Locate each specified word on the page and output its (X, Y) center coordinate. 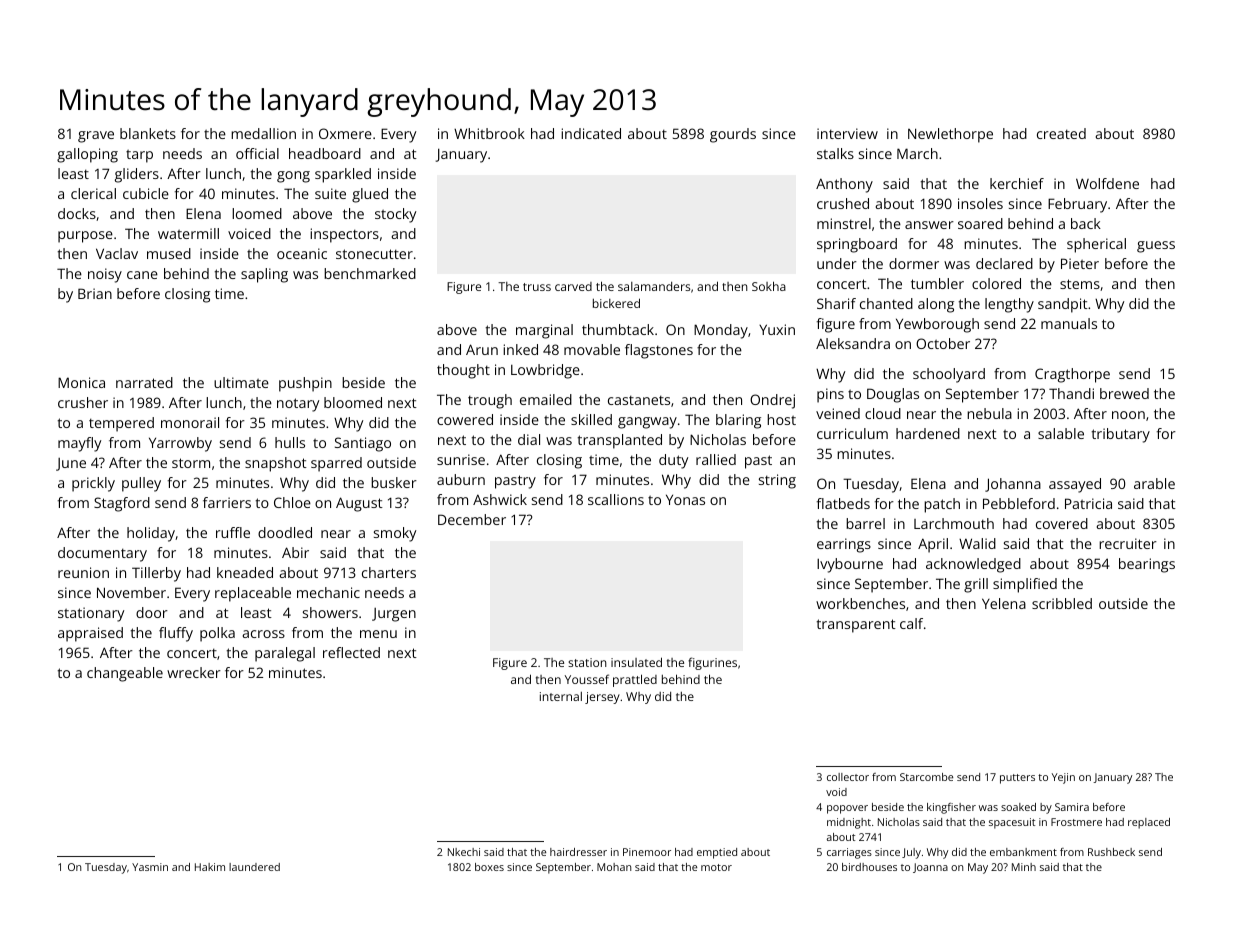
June (71, 464)
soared (980, 223)
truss (537, 287)
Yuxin (777, 329)
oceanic (302, 253)
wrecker (194, 672)
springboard (857, 245)
